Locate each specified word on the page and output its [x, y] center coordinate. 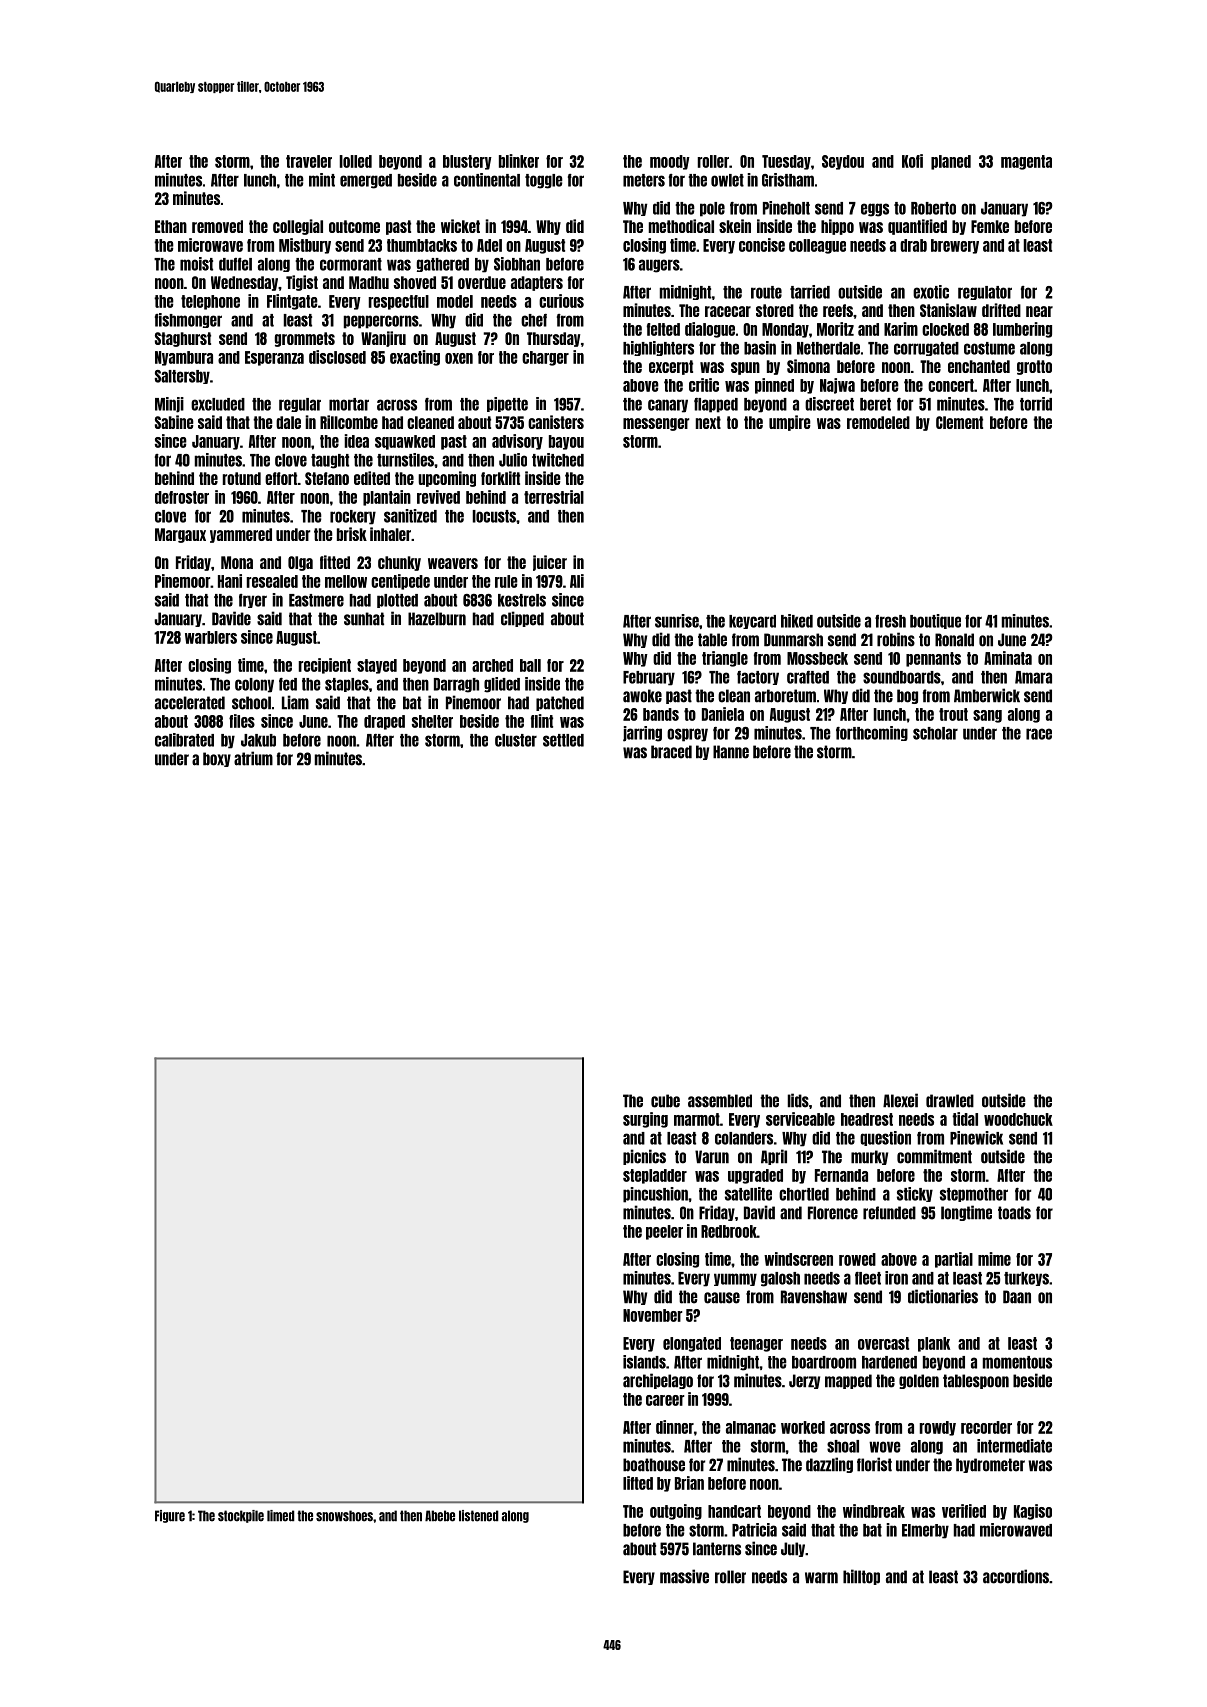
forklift [500, 478]
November [652, 1315]
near [1039, 311]
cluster [516, 740]
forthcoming [872, 733]
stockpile [241, 1516]
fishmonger [188, 320]
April [774, 1157]
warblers [211, 637]
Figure [170, 1516]
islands [644, 1362]
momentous [1017, 1362]
